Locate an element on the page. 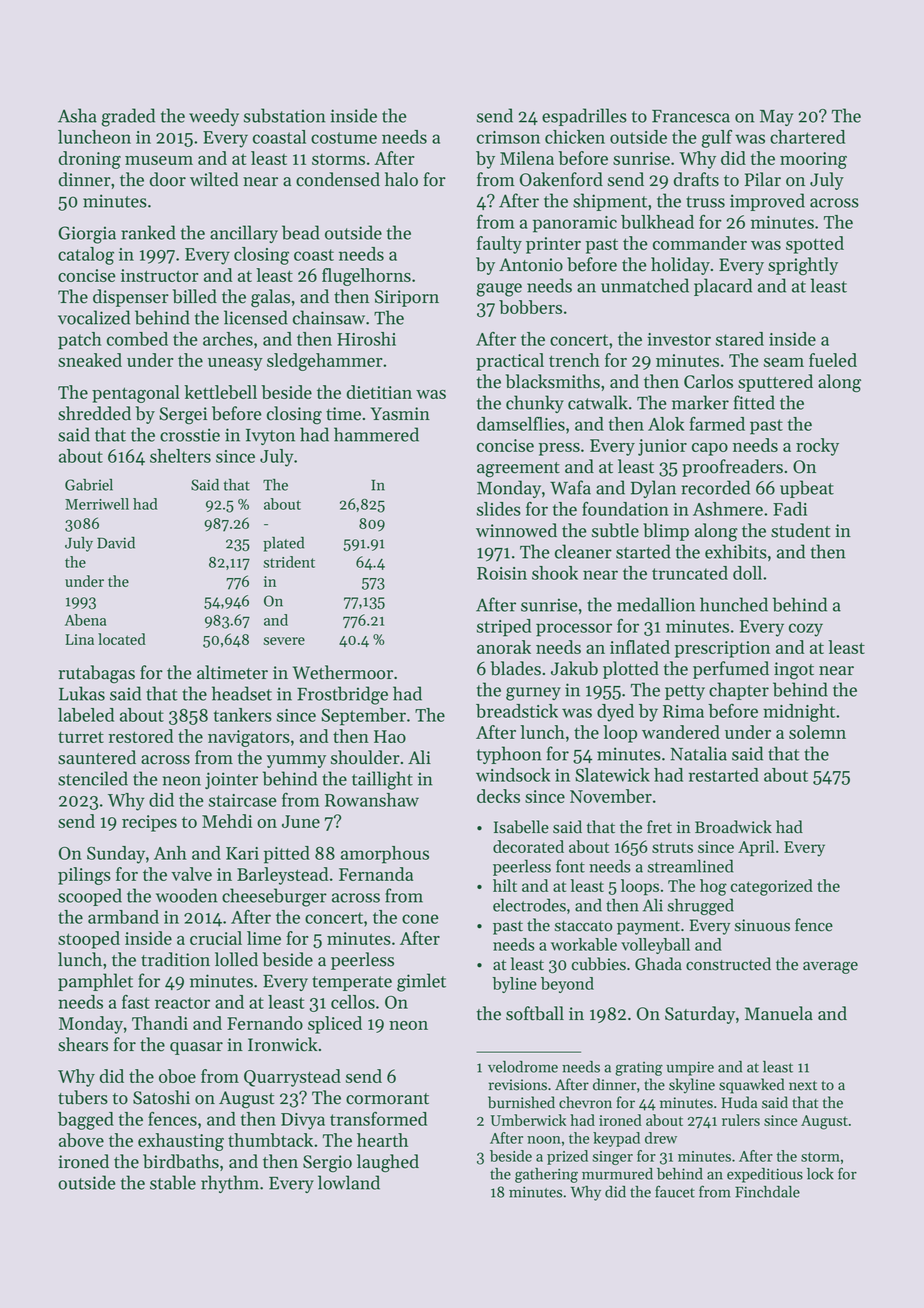 This document has height=1308, width=924. crosstie is located at coordinates (190, 435).
